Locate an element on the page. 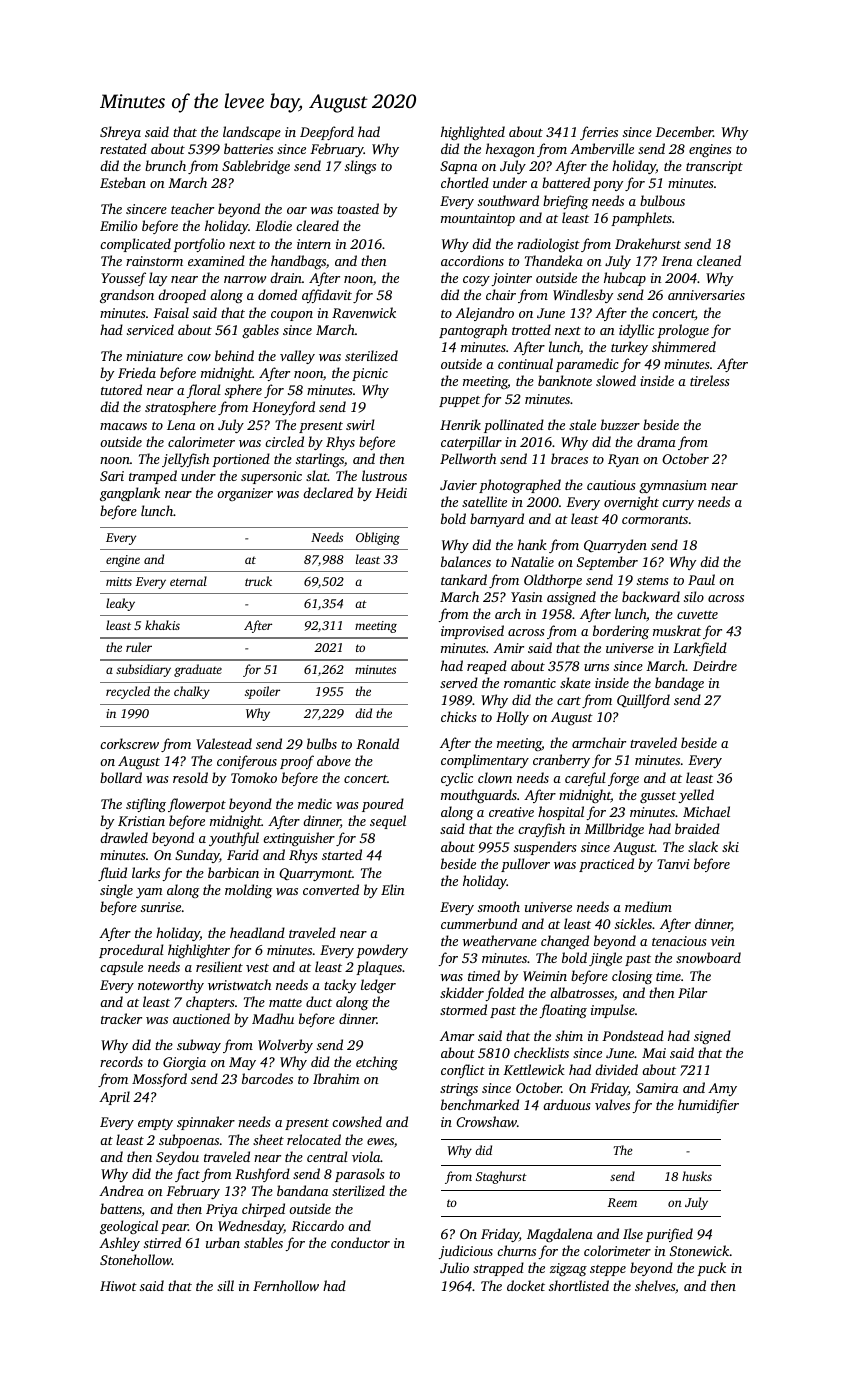  Fernhollow is located at coordinates (286, 1285).
